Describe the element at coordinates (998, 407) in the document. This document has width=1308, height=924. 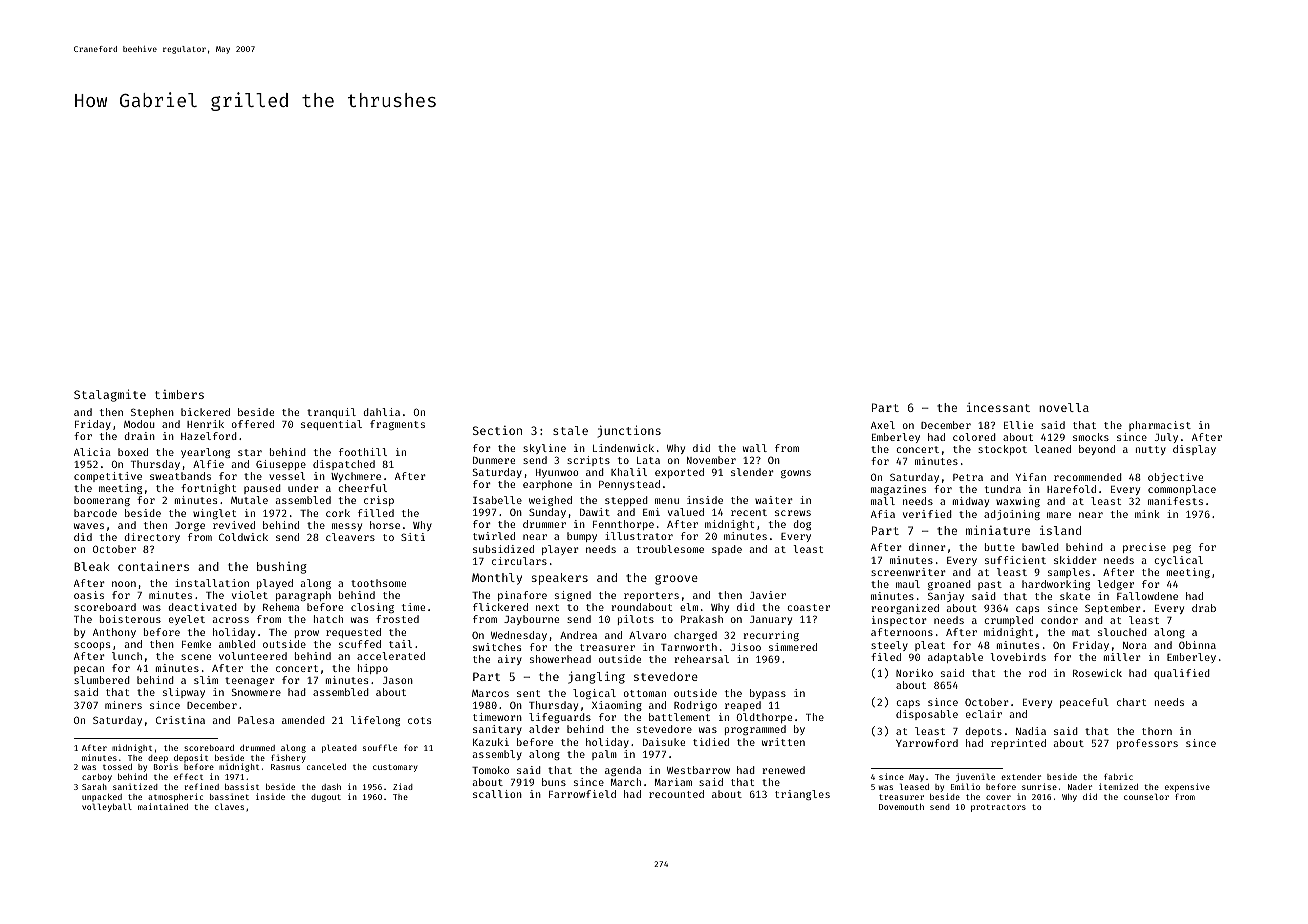
I see `incessant` at that location.
